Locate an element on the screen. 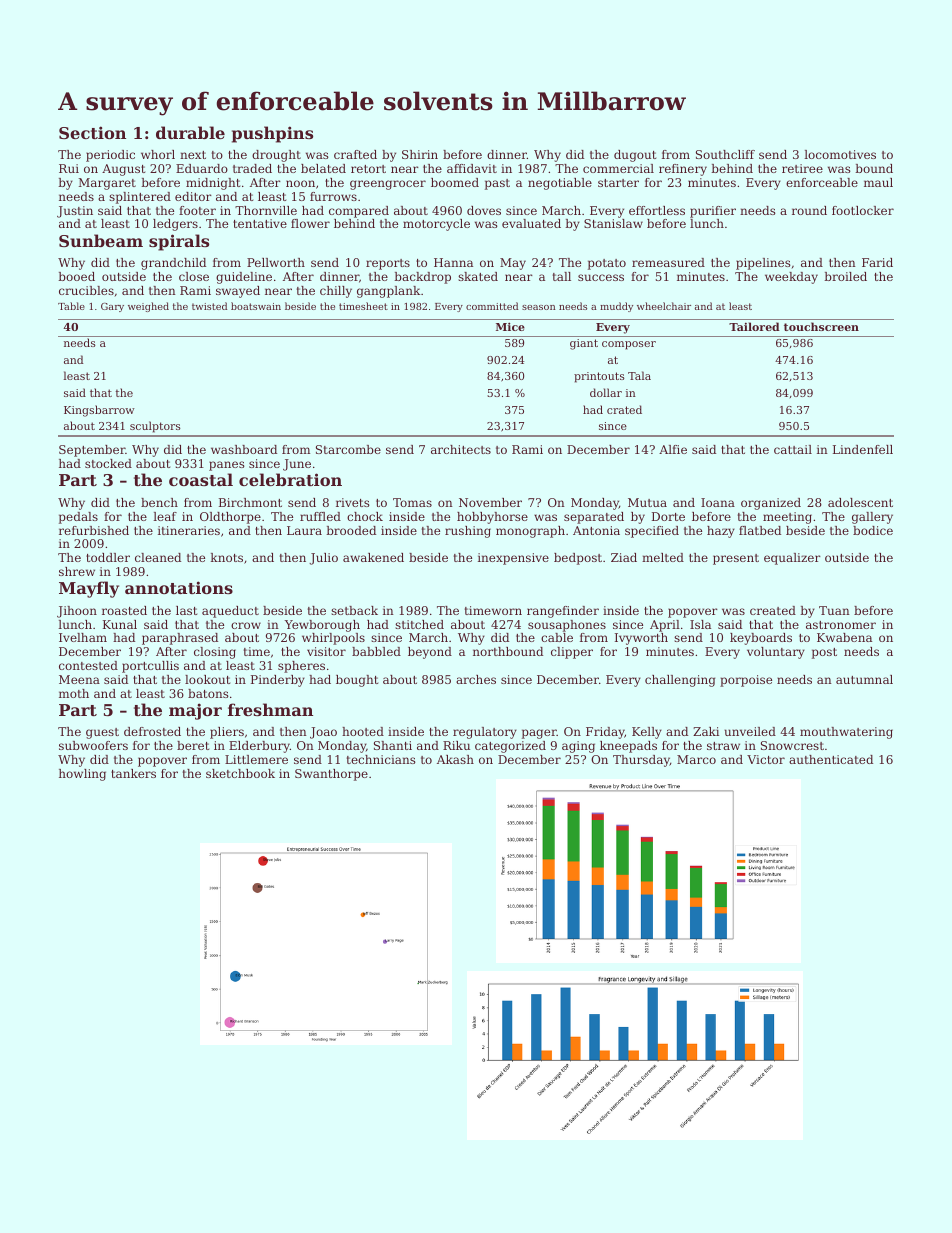 The image size is (952, 1233). durable is located at coordinates (190, 132).
